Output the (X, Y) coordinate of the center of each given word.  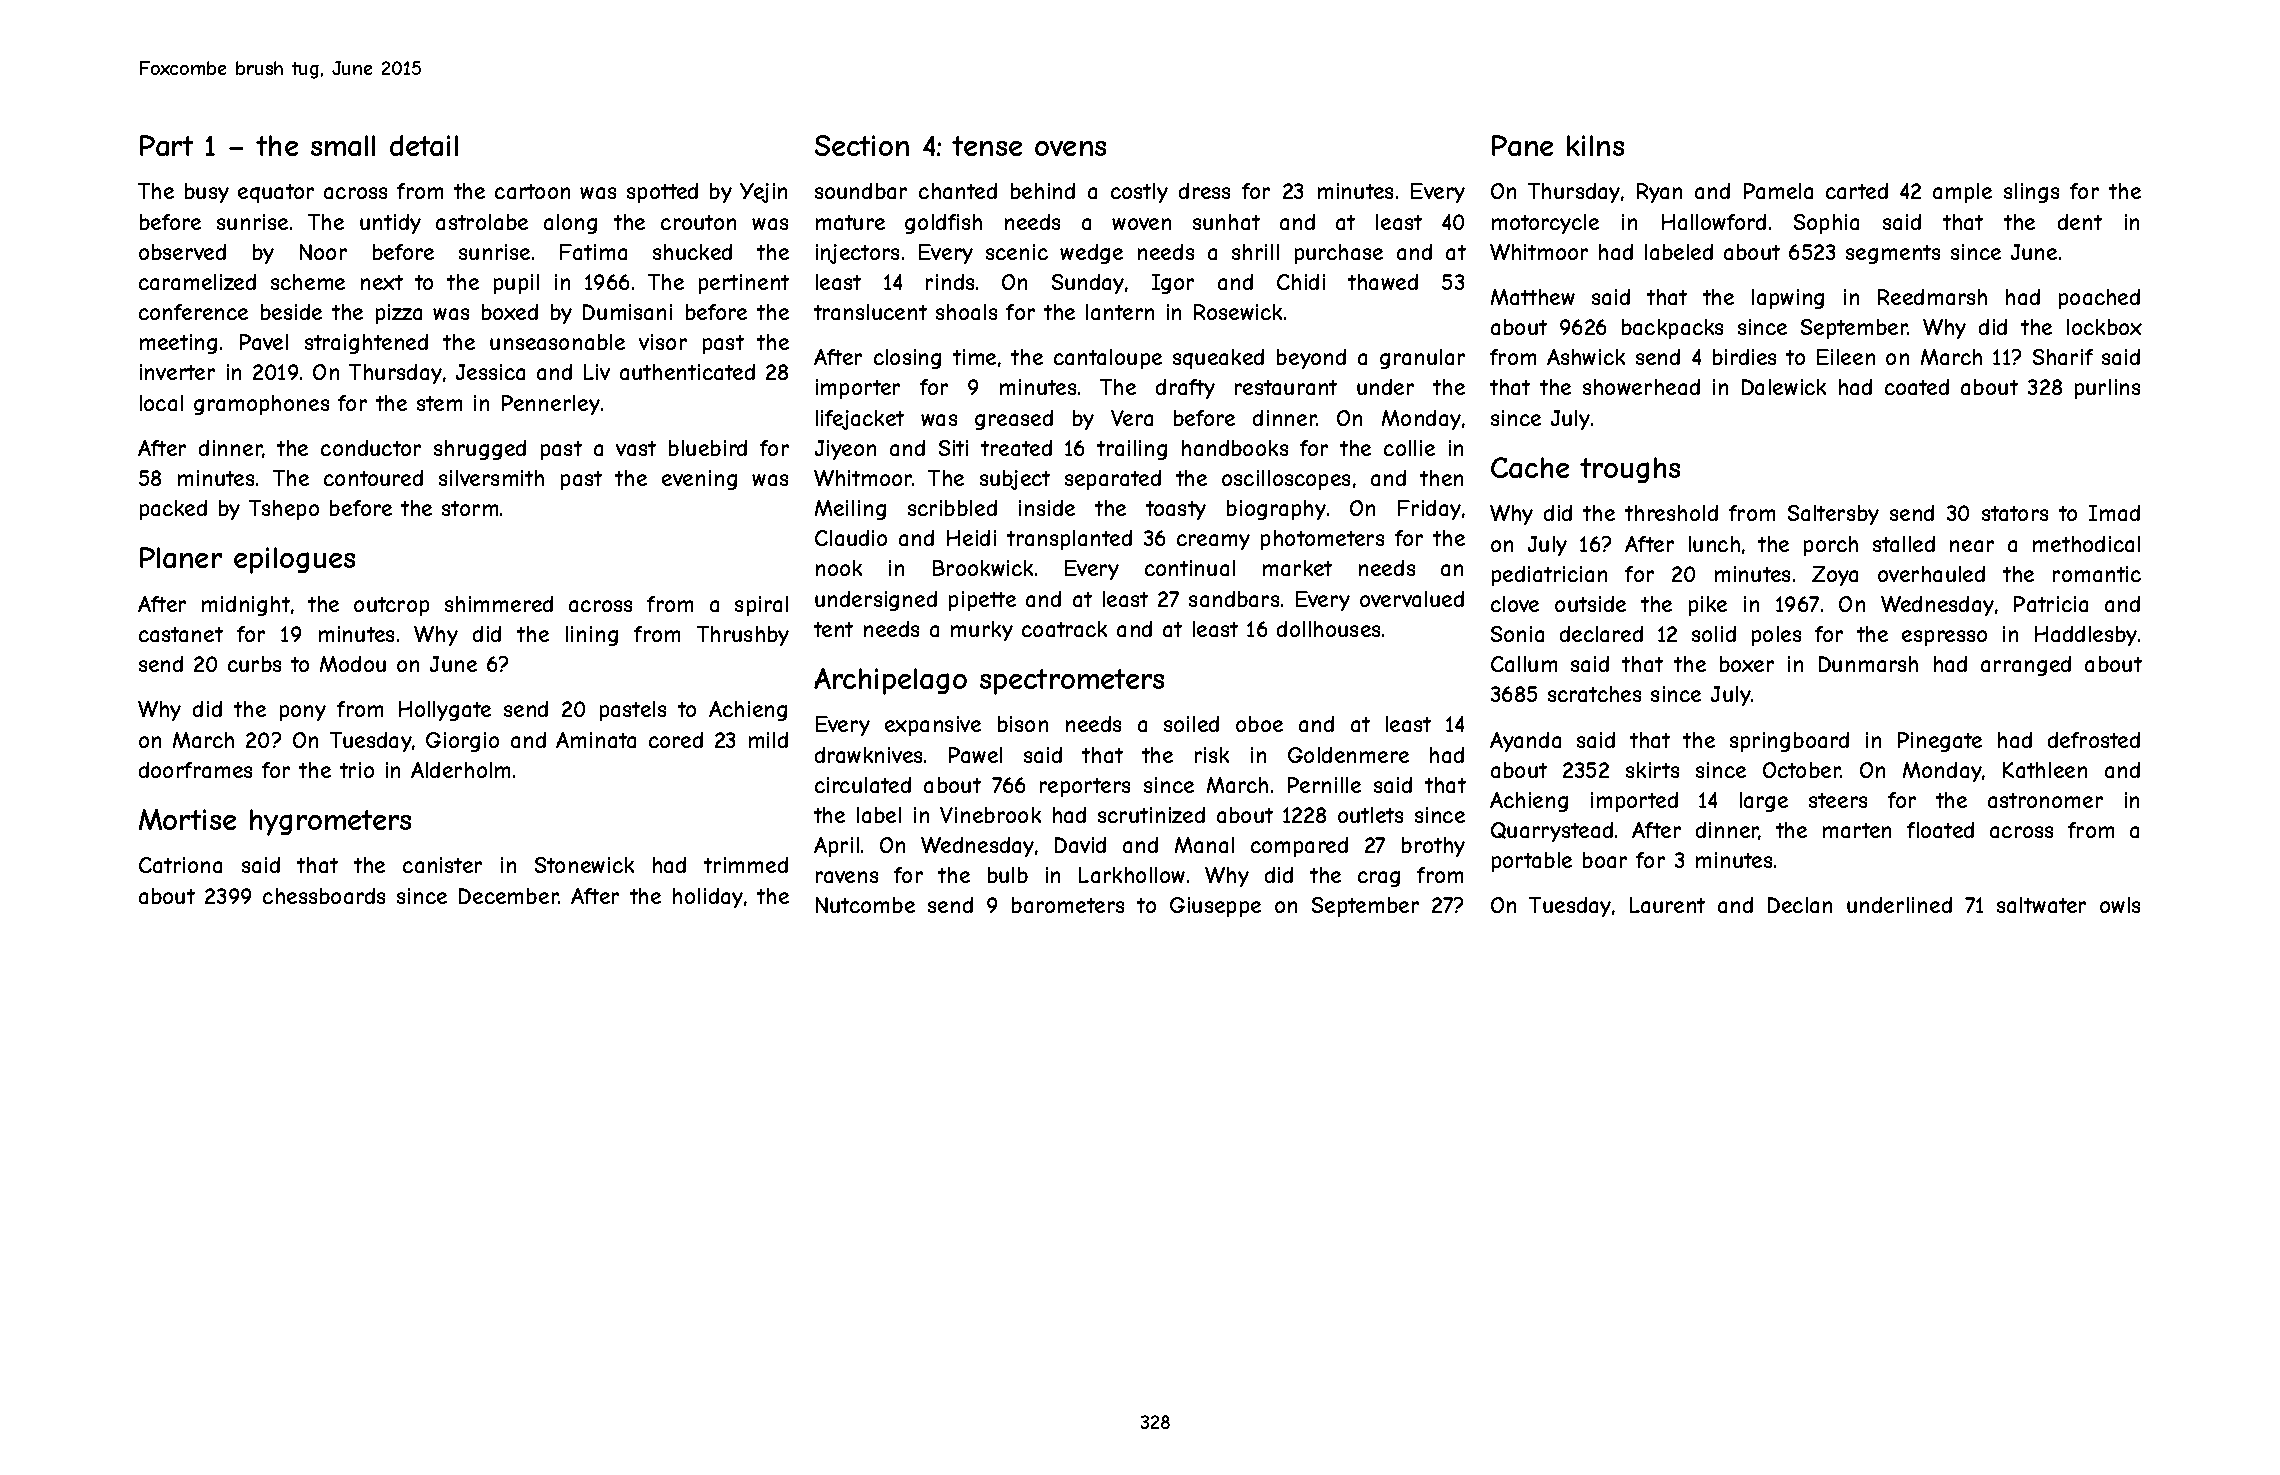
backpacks (1672, 329)
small (343, 145)
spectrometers (1072, 682)
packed (173, 510)
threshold (1671, 513)
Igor (1173, 284)
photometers (1322, 540)
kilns (1595, 145)
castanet (181, 634)
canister (442, 865)
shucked (692, 252)
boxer (1747, 664)
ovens (1070, 148)
